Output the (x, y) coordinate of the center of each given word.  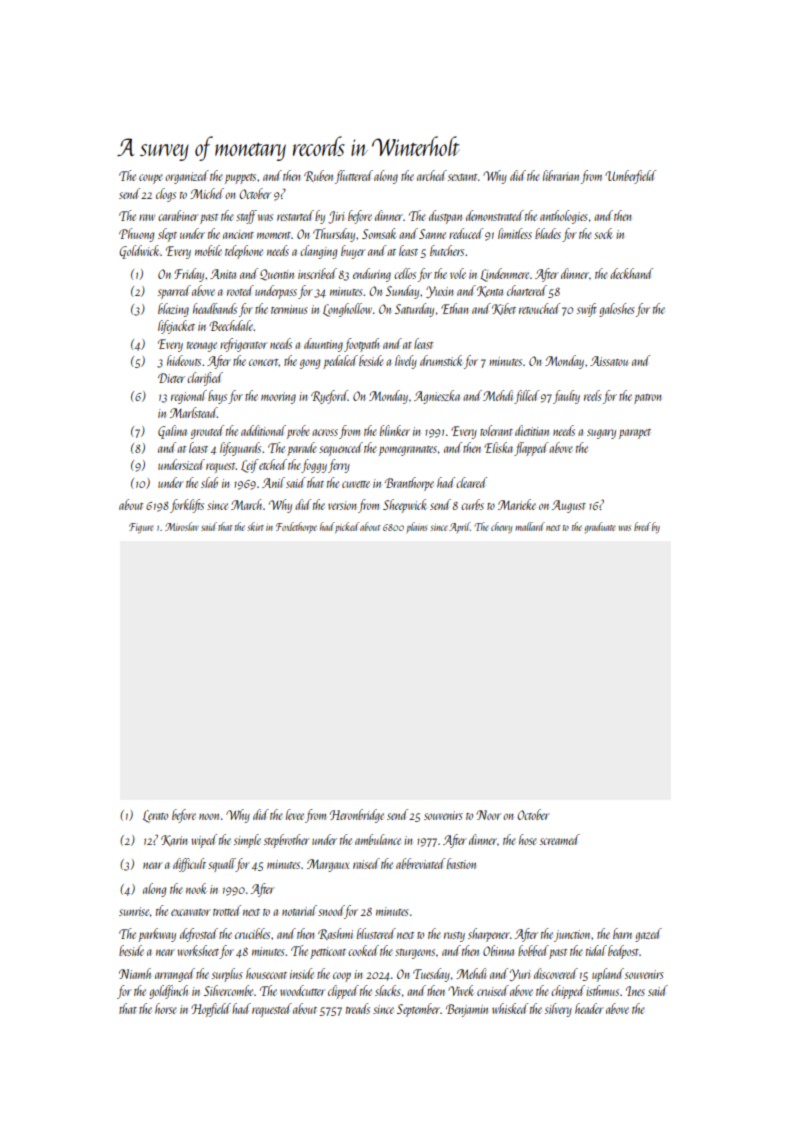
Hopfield (211, 1010)
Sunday (402, 292)
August (569, 506)
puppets (240, 179)
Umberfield (630, 177)
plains (416, 527)
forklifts (187, 506)
